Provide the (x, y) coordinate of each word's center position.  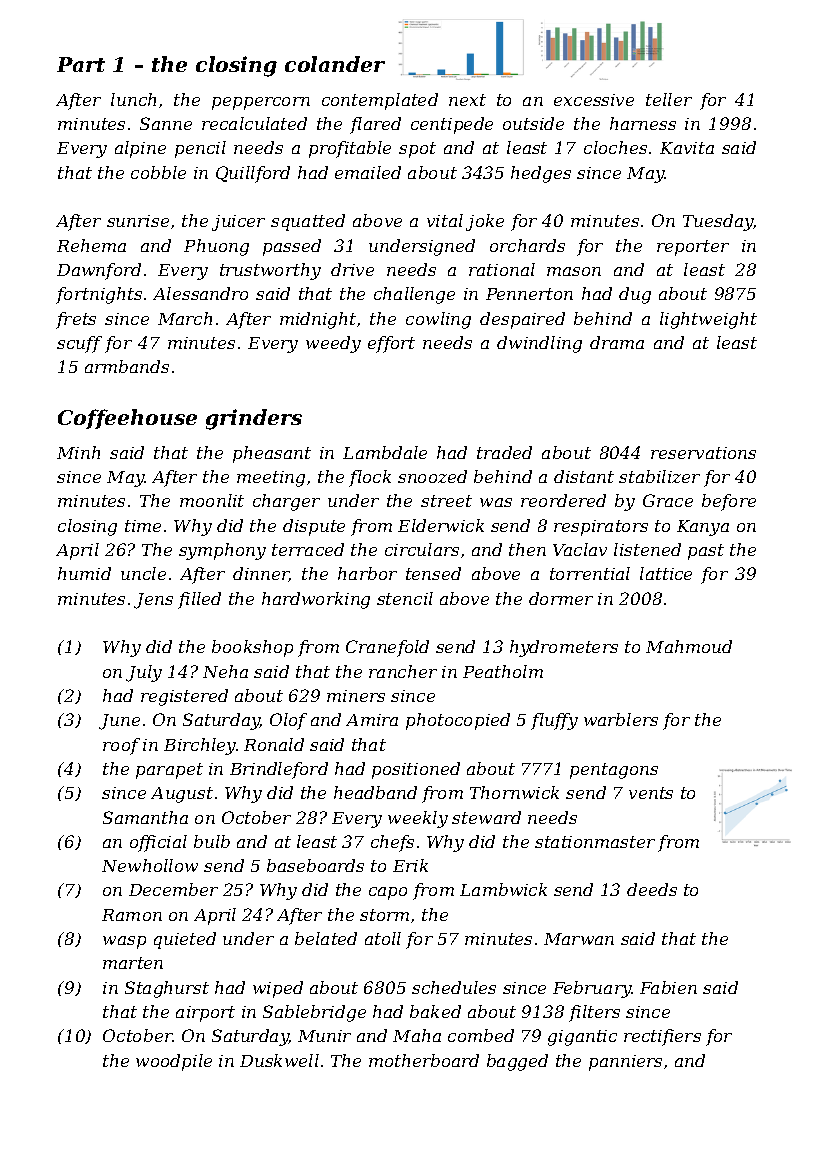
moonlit (212, 500)
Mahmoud (689, 646)
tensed (433, 573)
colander (335, 64)
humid (84, 573)
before (729, 502)
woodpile (174, 1062)
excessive (594, 100)
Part (81, 64)
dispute (314, 527)
